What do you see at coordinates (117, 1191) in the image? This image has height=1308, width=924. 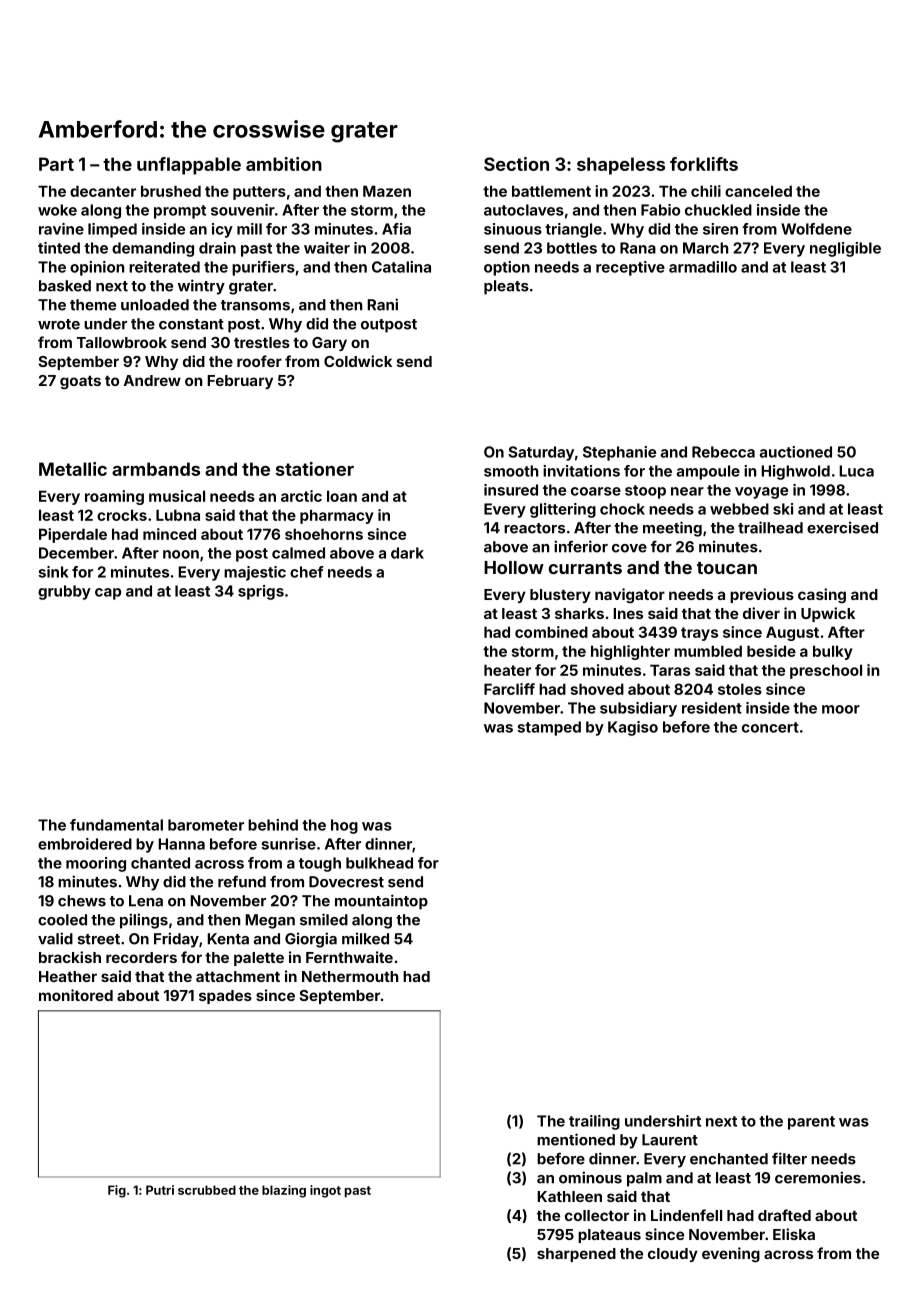 I see `Fig` at bounding box center [117, 1191].
